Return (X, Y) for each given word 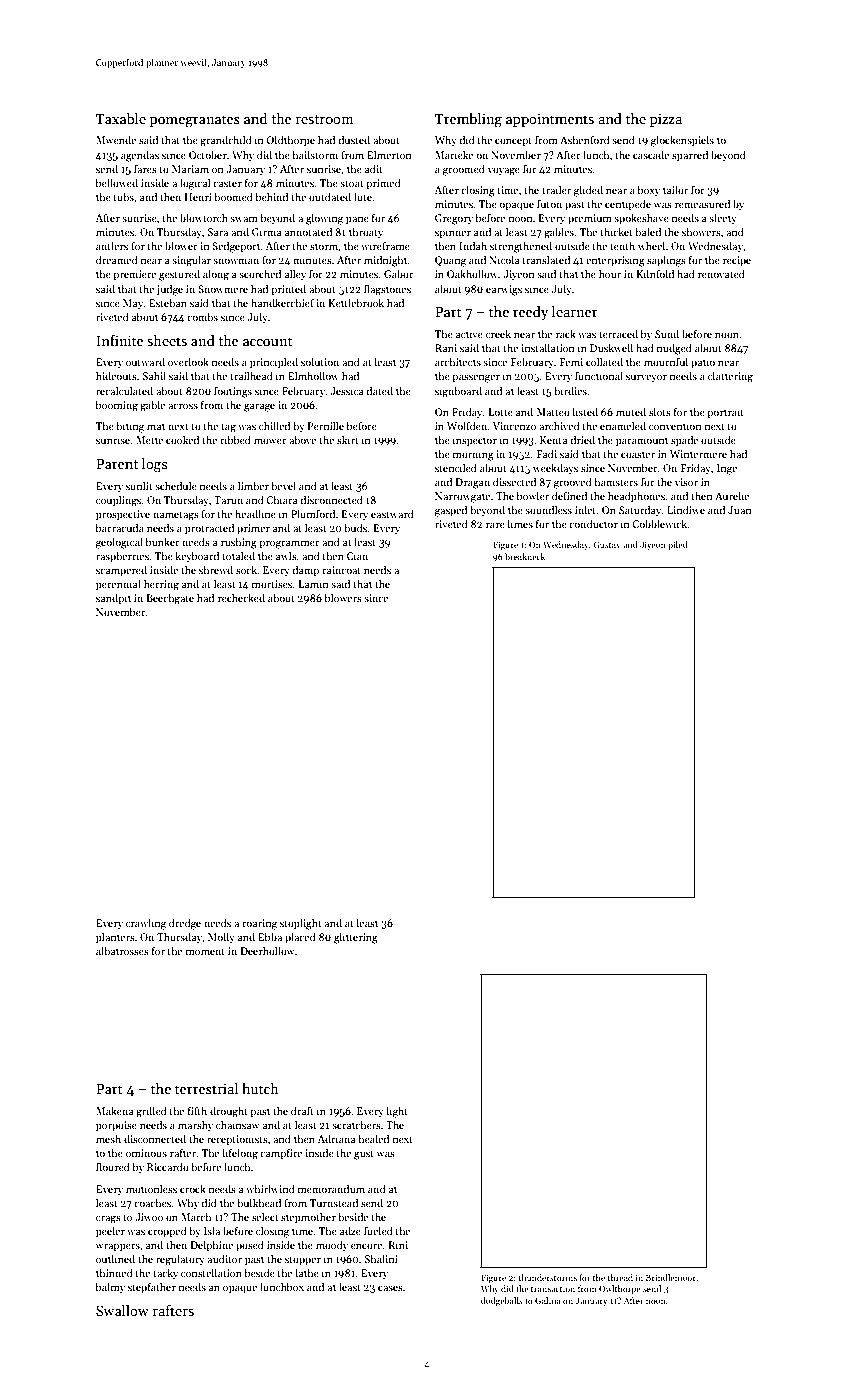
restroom (324, 119)
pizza (666, 120)
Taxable (121, 118)
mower (270, 441)
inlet (586, 509)
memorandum (331, 1188)
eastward (392, 513)
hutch (260, 1088)
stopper (303, 1261)
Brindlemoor (671, 1277)
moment (205, 952)
